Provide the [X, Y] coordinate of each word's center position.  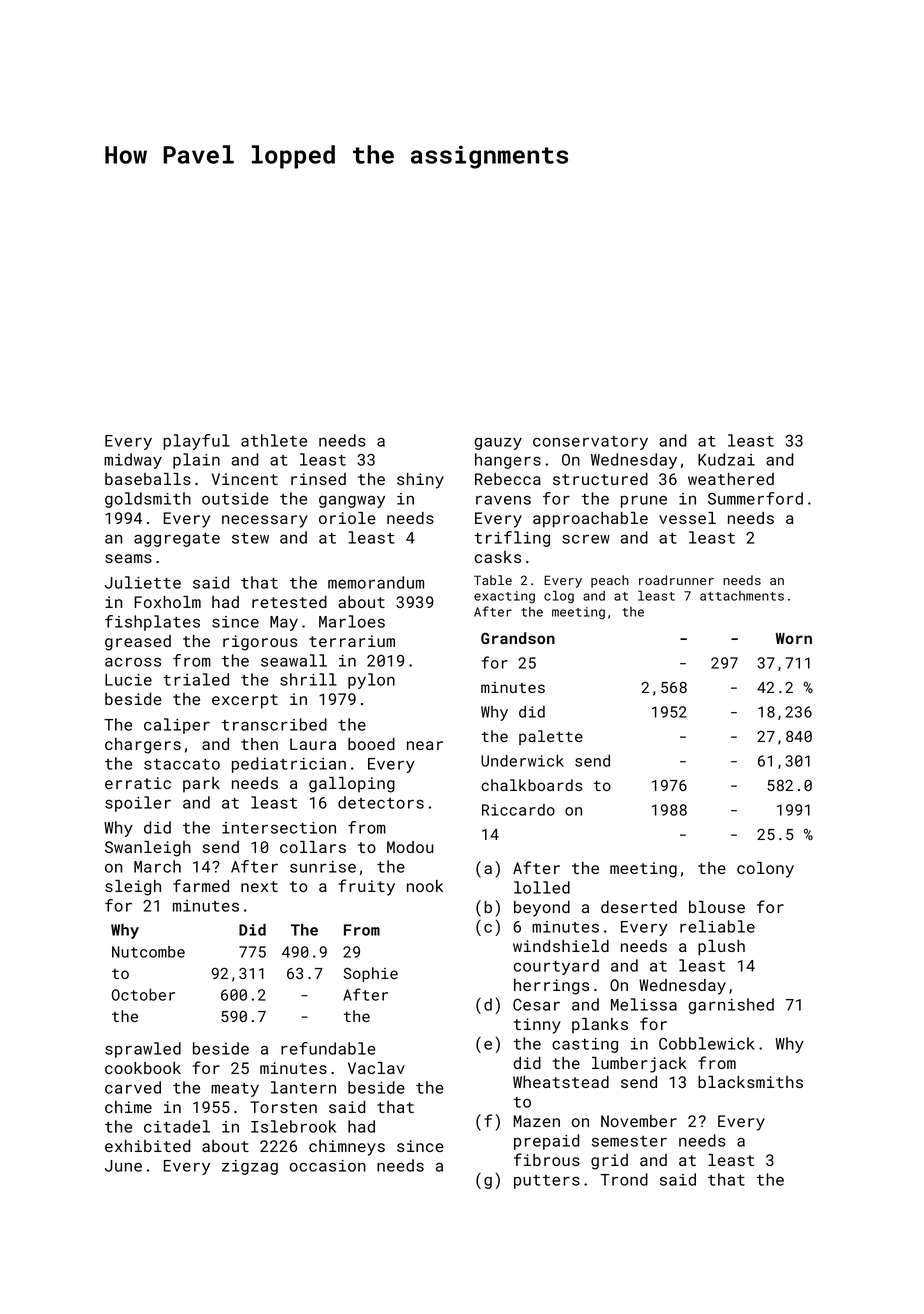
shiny [420, 481]
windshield [561, 946]
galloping [352, 785]
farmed [201, 885]
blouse [717, 907]
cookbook [143, 1068]
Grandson [518, 638]
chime [128, 1107]
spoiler [138, 804]
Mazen [536, 1121]
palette [551, 737]
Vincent [245, 479]
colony [765, 870]
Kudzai [726, 459]
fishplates [152, 623]
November [639, 1121]
